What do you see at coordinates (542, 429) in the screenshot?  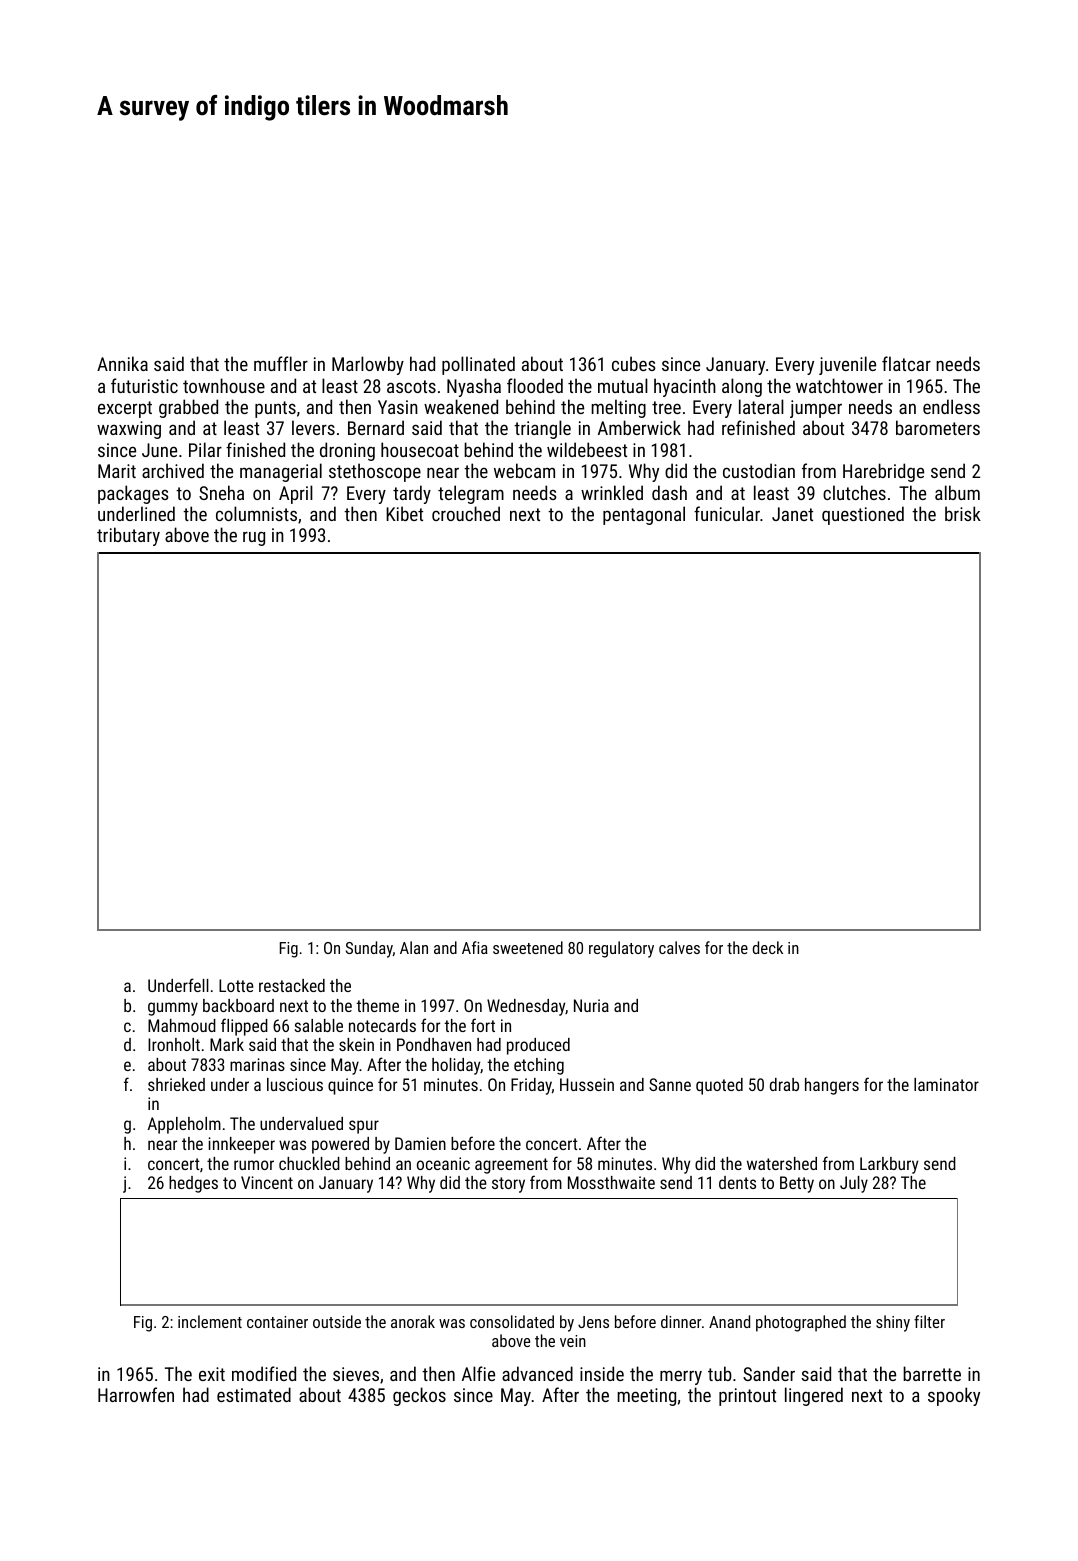 I see `triangle` at bounding box center [542, 429].
